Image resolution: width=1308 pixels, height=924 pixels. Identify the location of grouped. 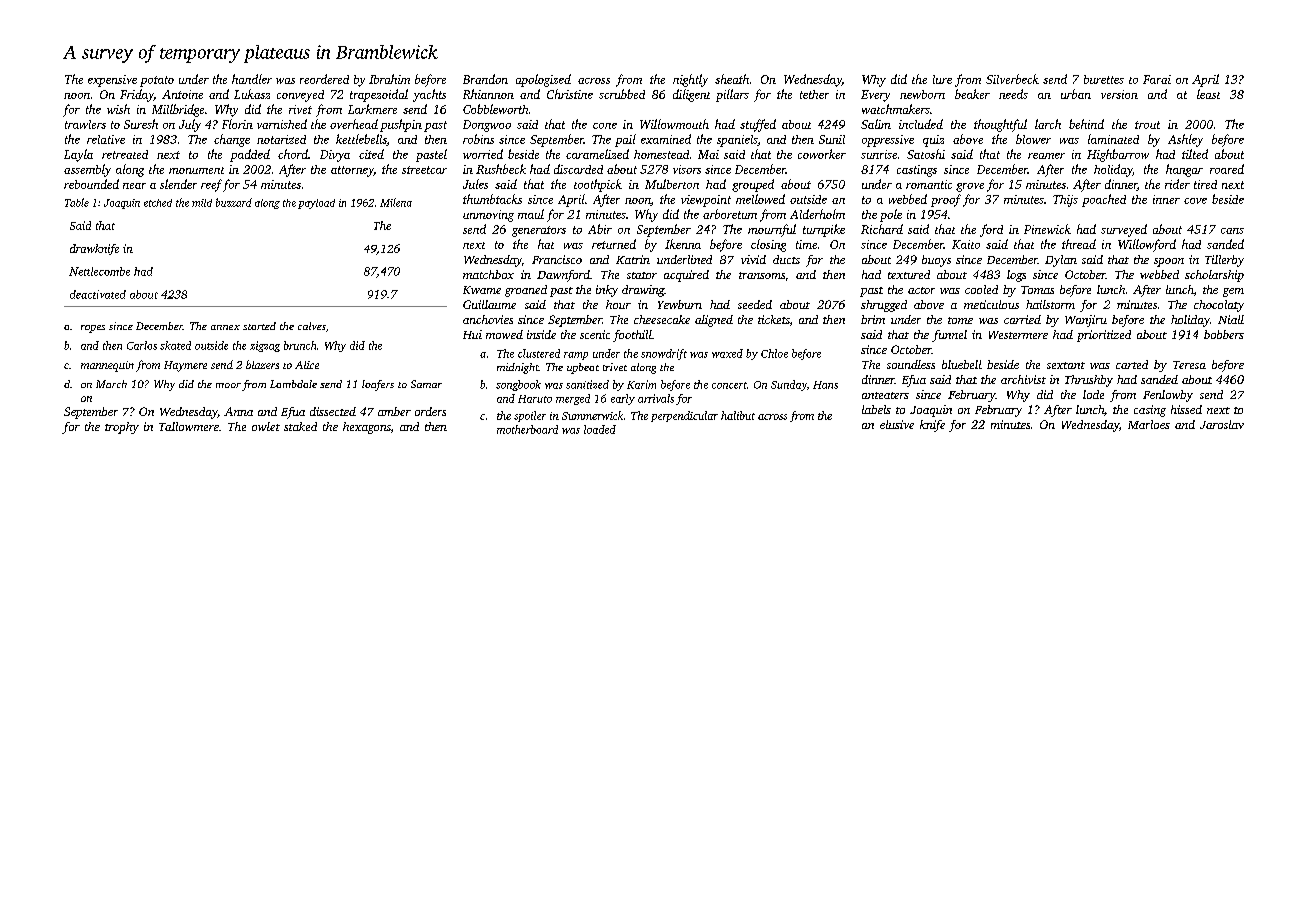
(753, 185).
